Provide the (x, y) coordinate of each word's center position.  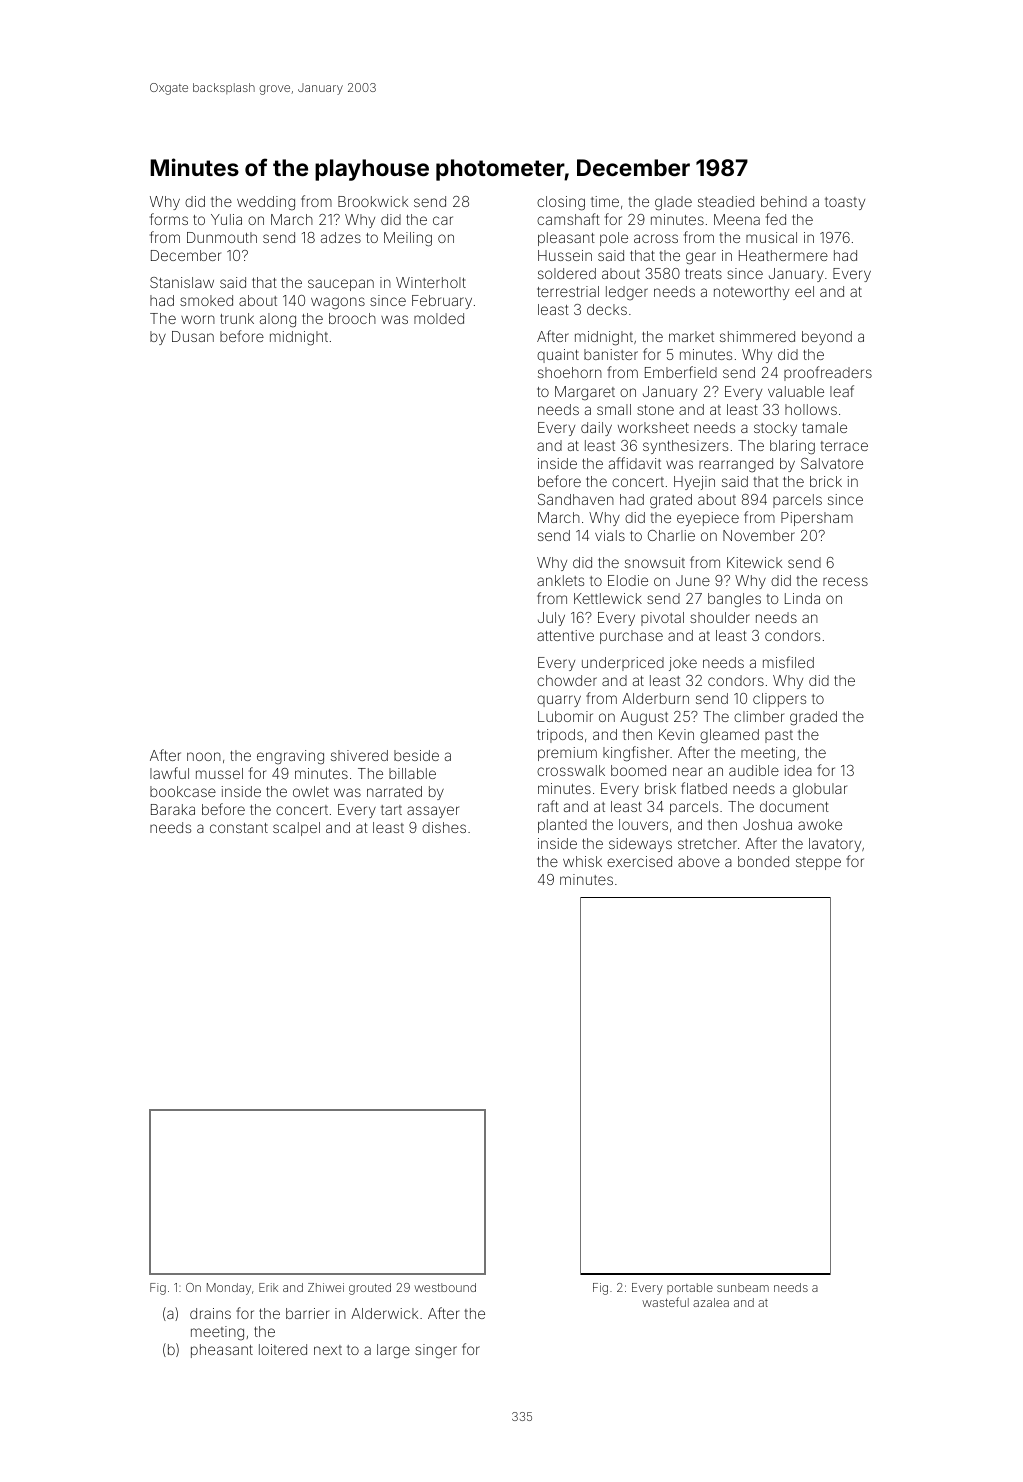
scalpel (296, 829)
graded (813, 718)
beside (416, 755)
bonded (763, 861)
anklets (560, 580)
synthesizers (685, 447)
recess (845, 581)
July (551, 619)
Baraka (173, 809)
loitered (283, 1349)
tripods (560, 736)
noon (204, 756)
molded (439, 318)
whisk (582, 861)
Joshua (767, 824)
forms (169, 219)
